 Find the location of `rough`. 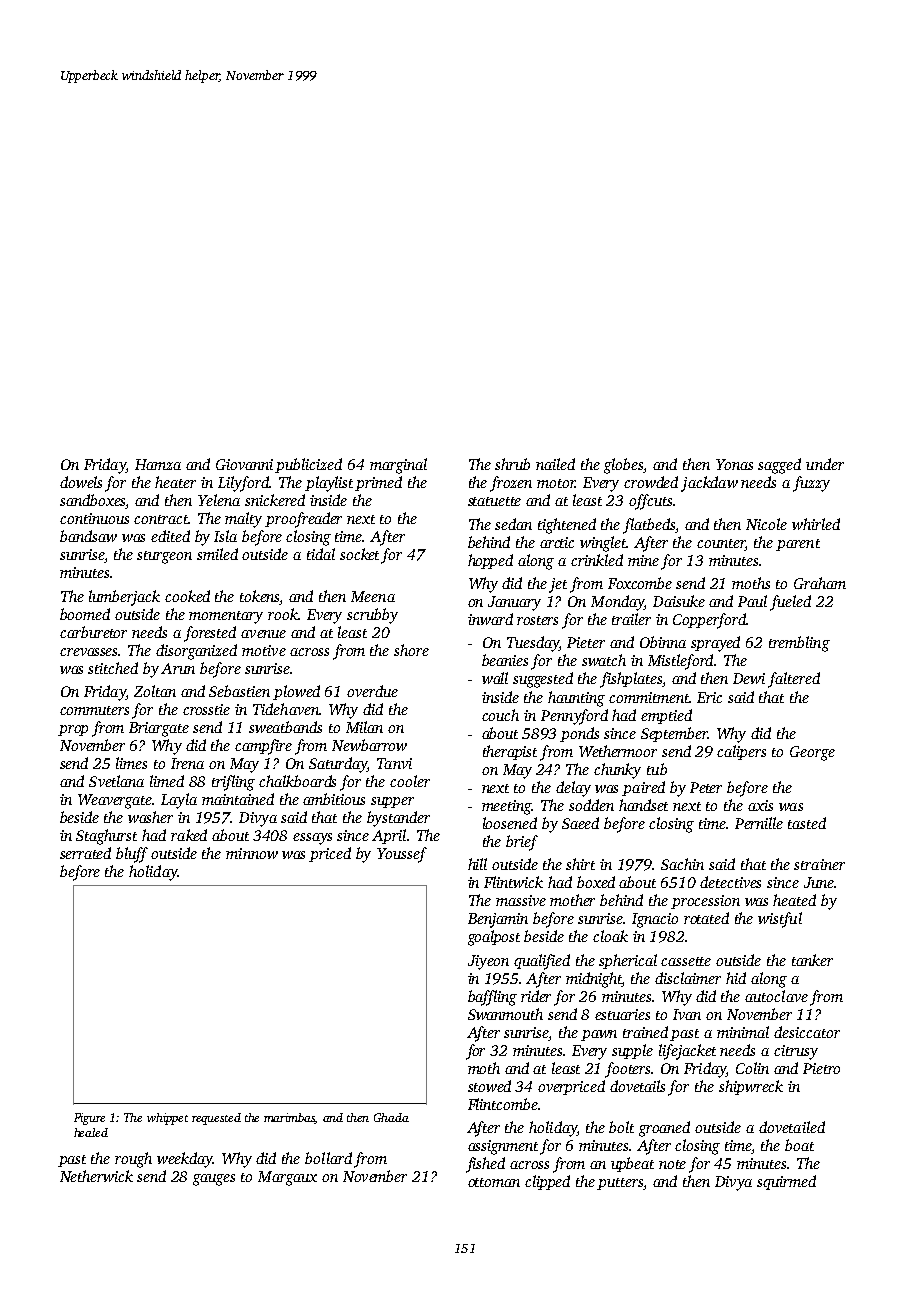

rough is located at coordinates (133, 1160).
